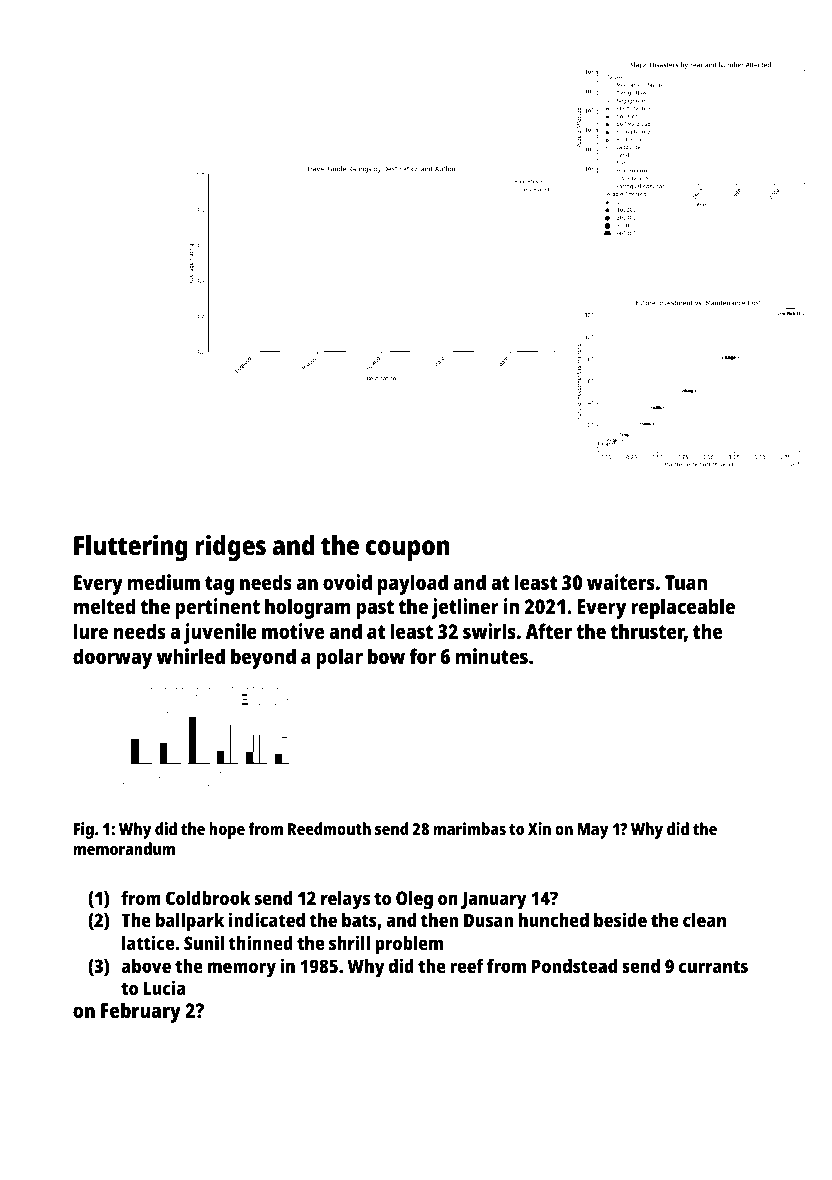 This document has height=1180, width=832. What do you see at coordinates (713, 966) in the document?
I see `currants` at bounding box center [713, 966].
